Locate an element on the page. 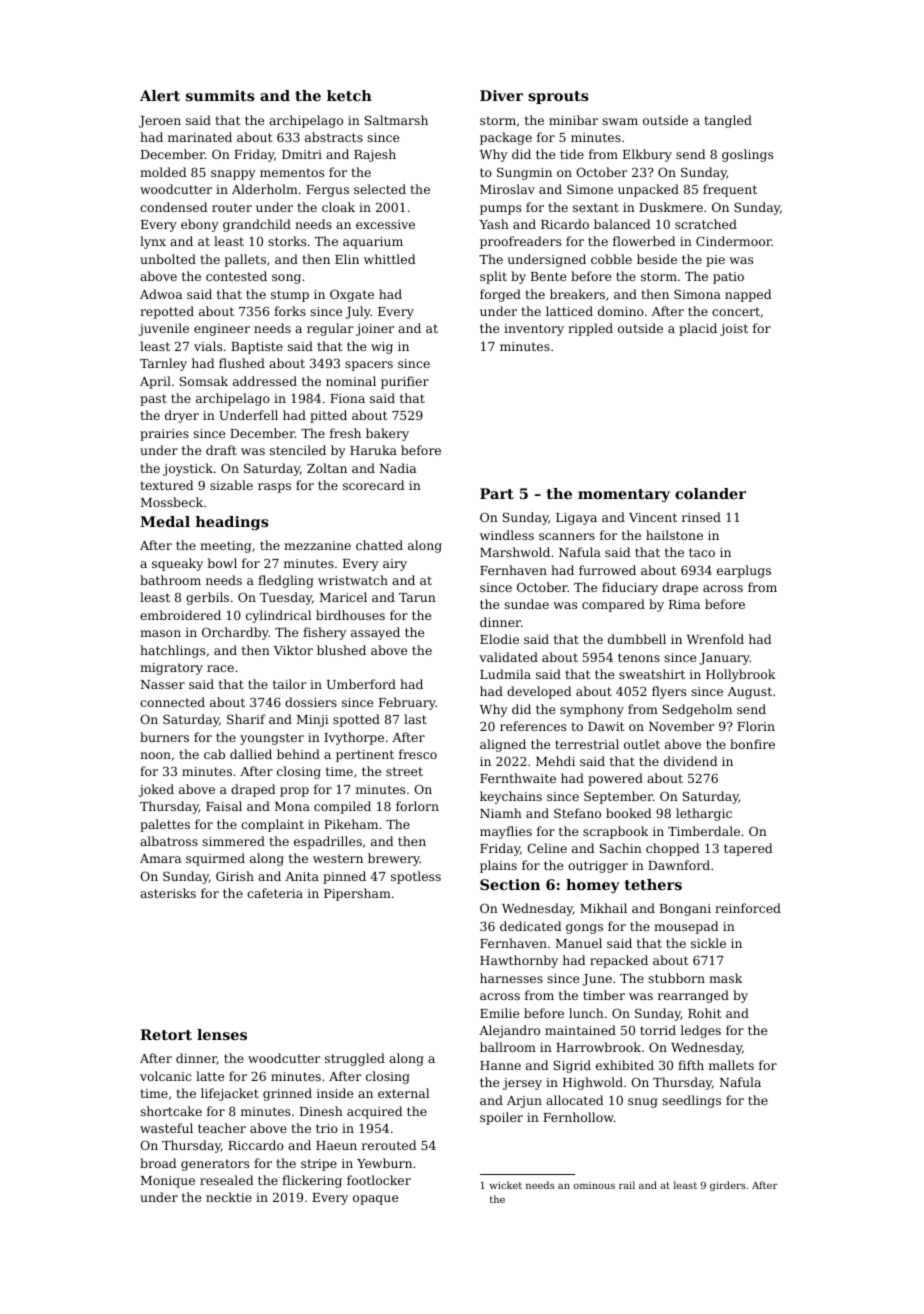  forlorn is located at coordinates (417, 806).
